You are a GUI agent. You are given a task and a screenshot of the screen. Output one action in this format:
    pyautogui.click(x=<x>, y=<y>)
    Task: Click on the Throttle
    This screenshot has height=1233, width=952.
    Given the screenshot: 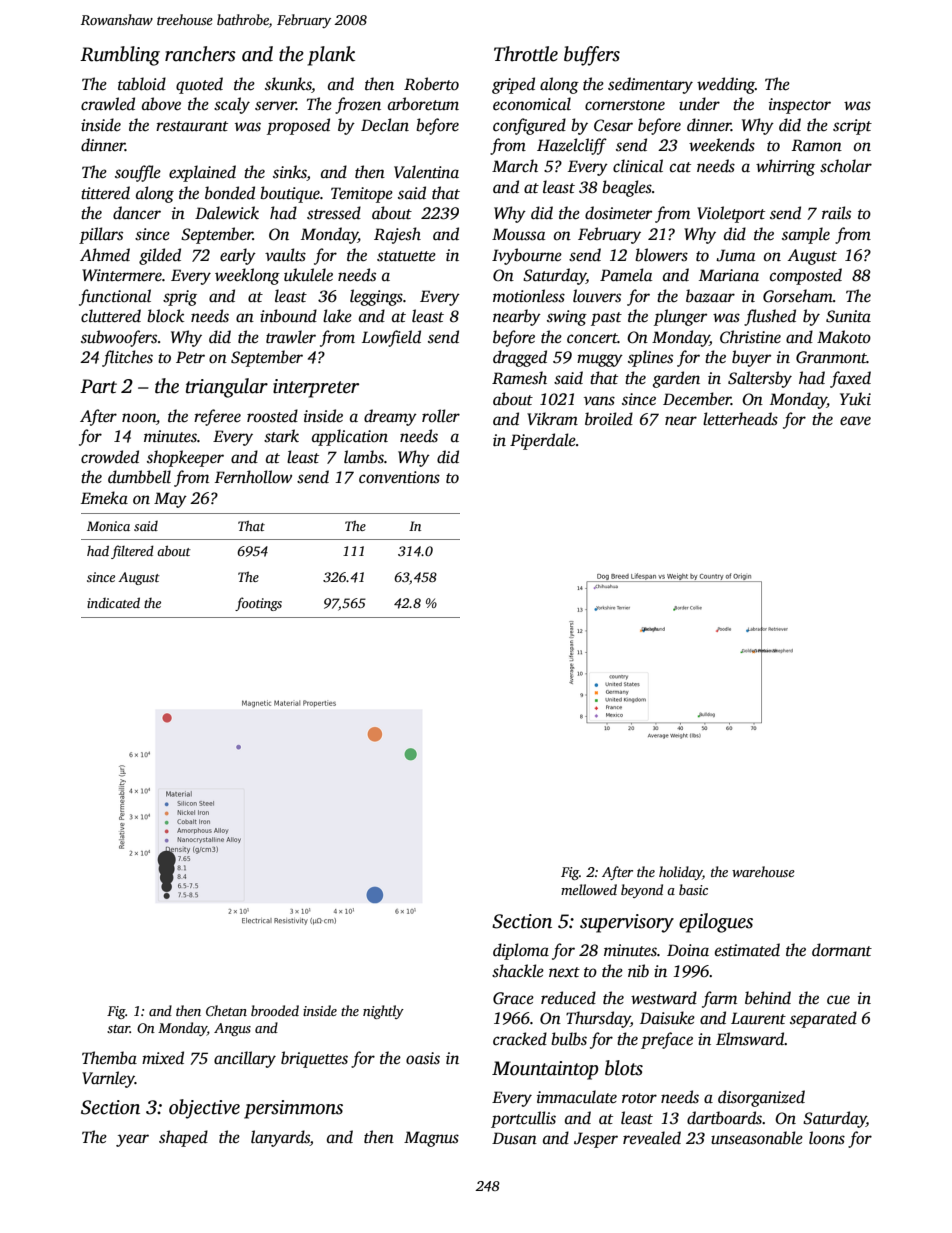 What is the action you would take?
    pyautogui.click(x=526, y=54)
